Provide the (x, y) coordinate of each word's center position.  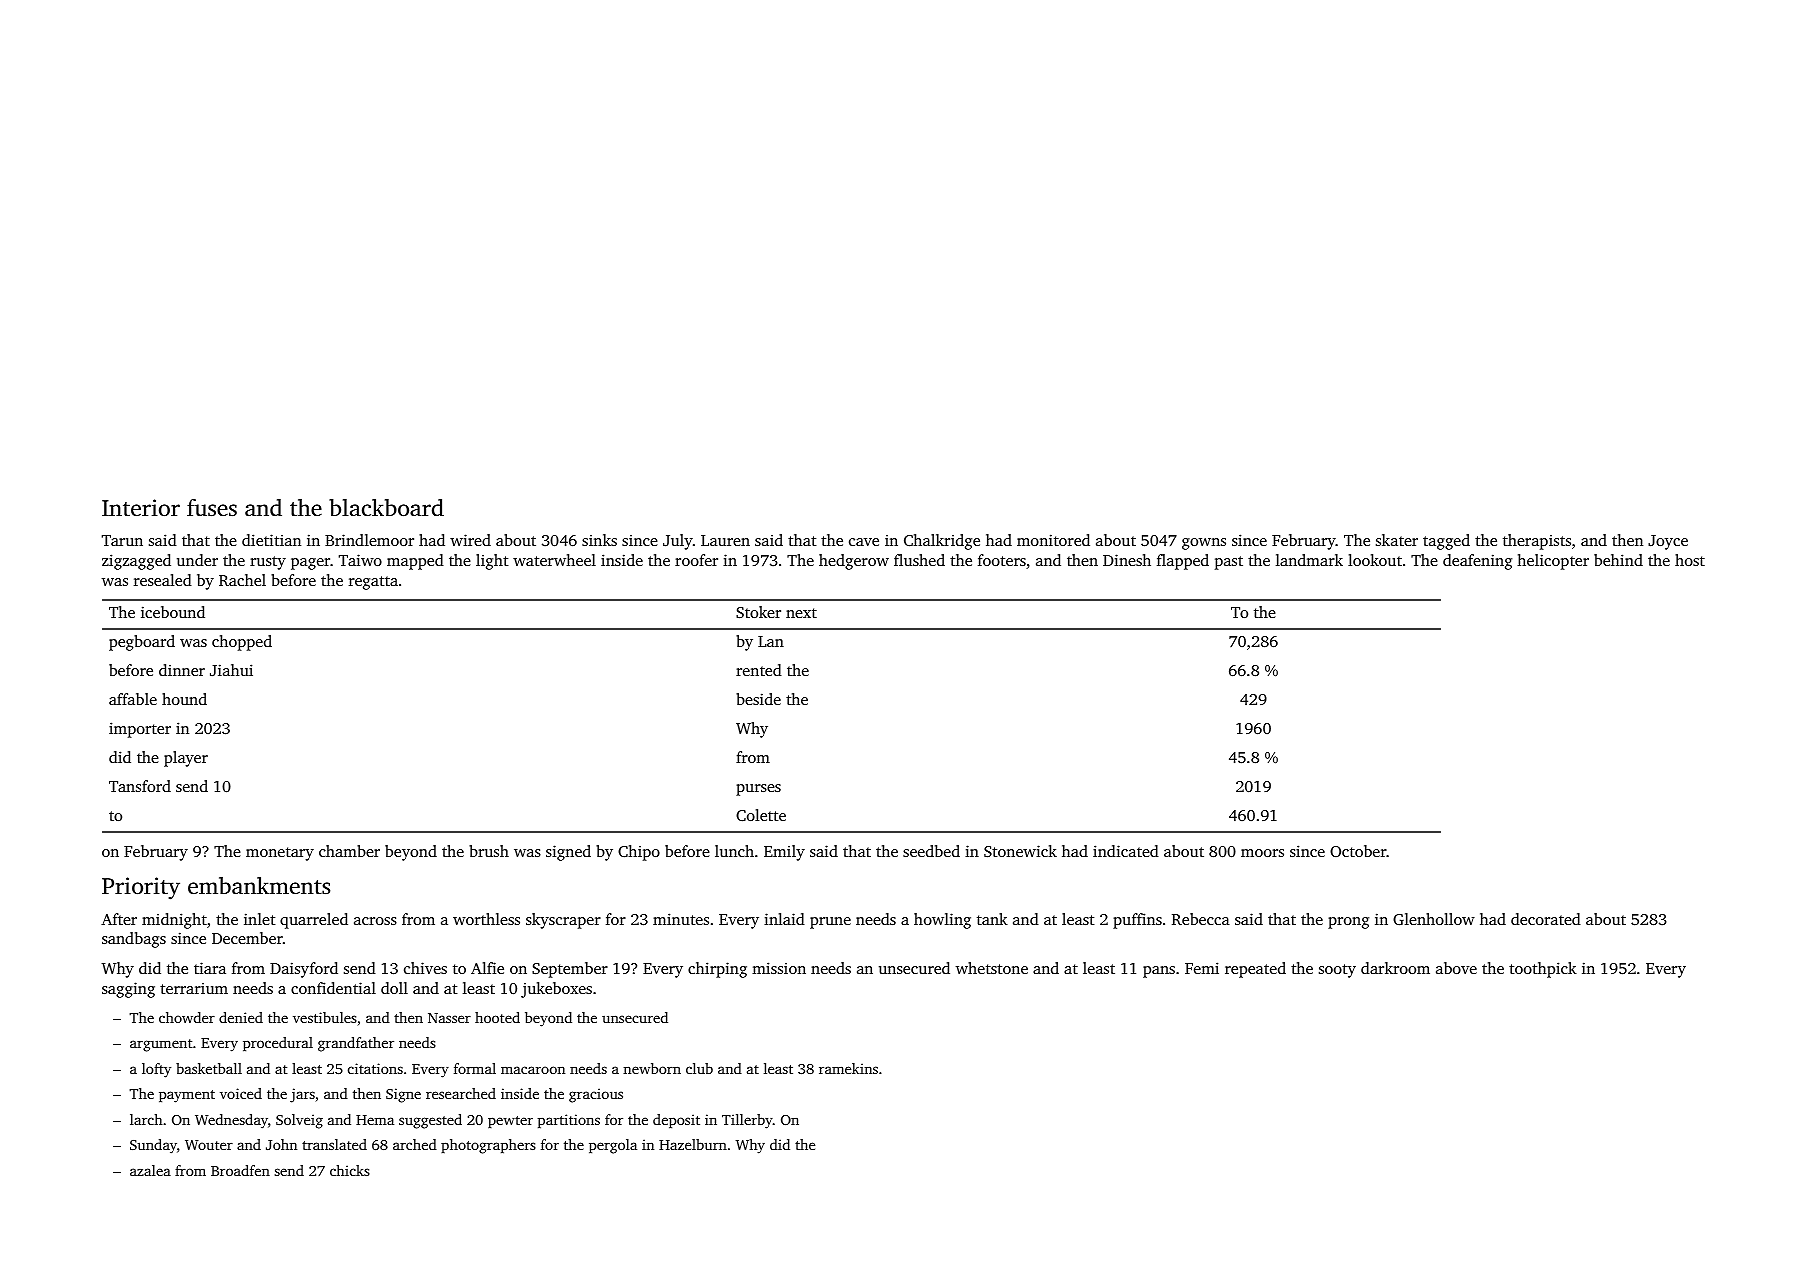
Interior (141, 508)
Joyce (1668, 542)
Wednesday (231, 1121)
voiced (241, 1093)
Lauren (725, 540)
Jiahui (231, 670)
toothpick (1543, 970)
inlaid (784, 919)
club (699, 1068)
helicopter (1553, 562)
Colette (761, 815)
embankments (259, 886)
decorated (1546, 919)
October (1358, 851)
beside (758, 699)
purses (758, 790)
